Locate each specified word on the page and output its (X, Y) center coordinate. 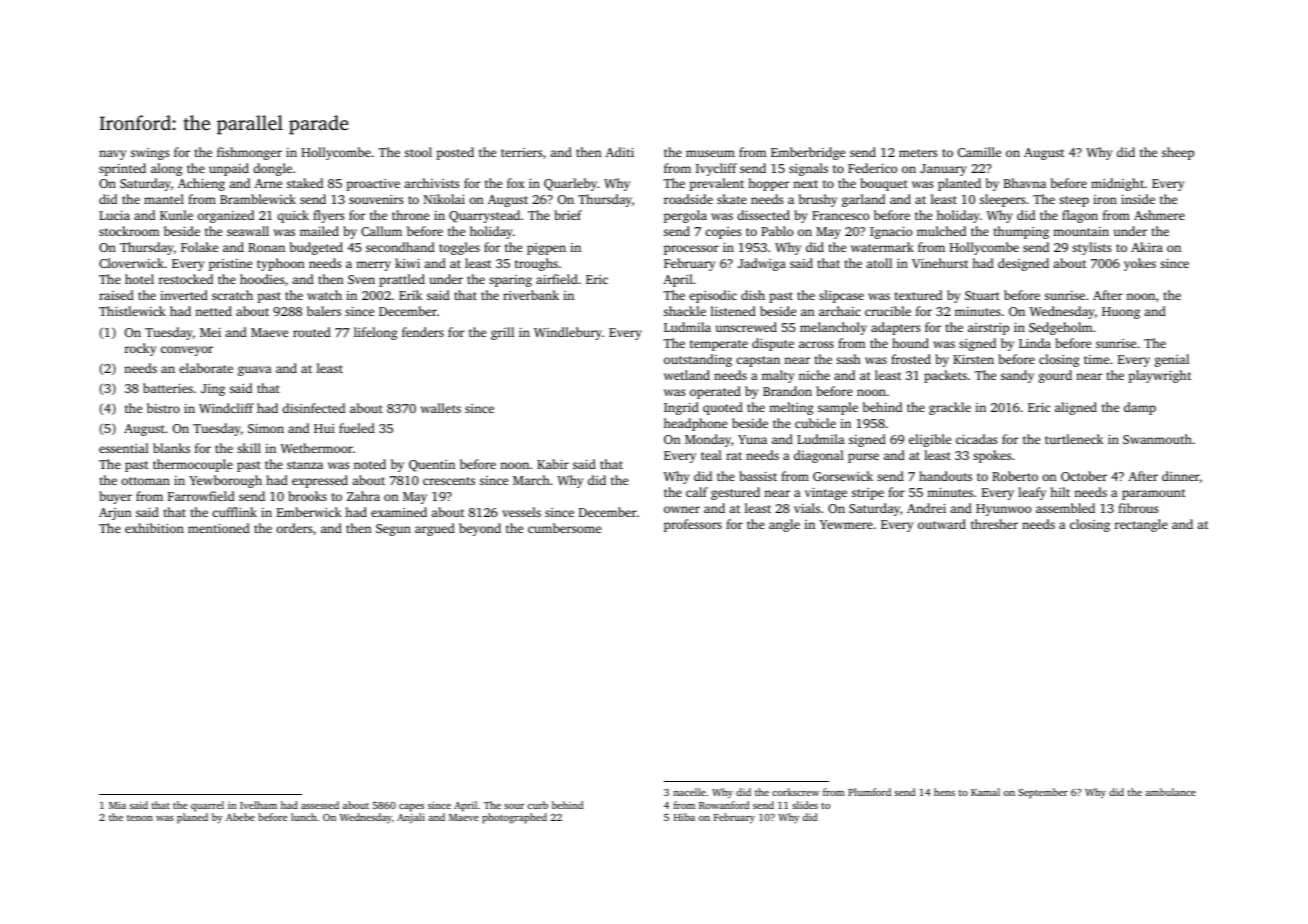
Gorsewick (843, 476)
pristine (230, 265)
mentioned (219, 528)
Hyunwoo (1003, 510)
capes (411, 808)
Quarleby (570, 184)
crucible (888, 311)
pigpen (546, 249)
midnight (1117, 184)
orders (294, 528)
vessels (521, 512)
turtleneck (1074, 439)
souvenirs (376, 199)
